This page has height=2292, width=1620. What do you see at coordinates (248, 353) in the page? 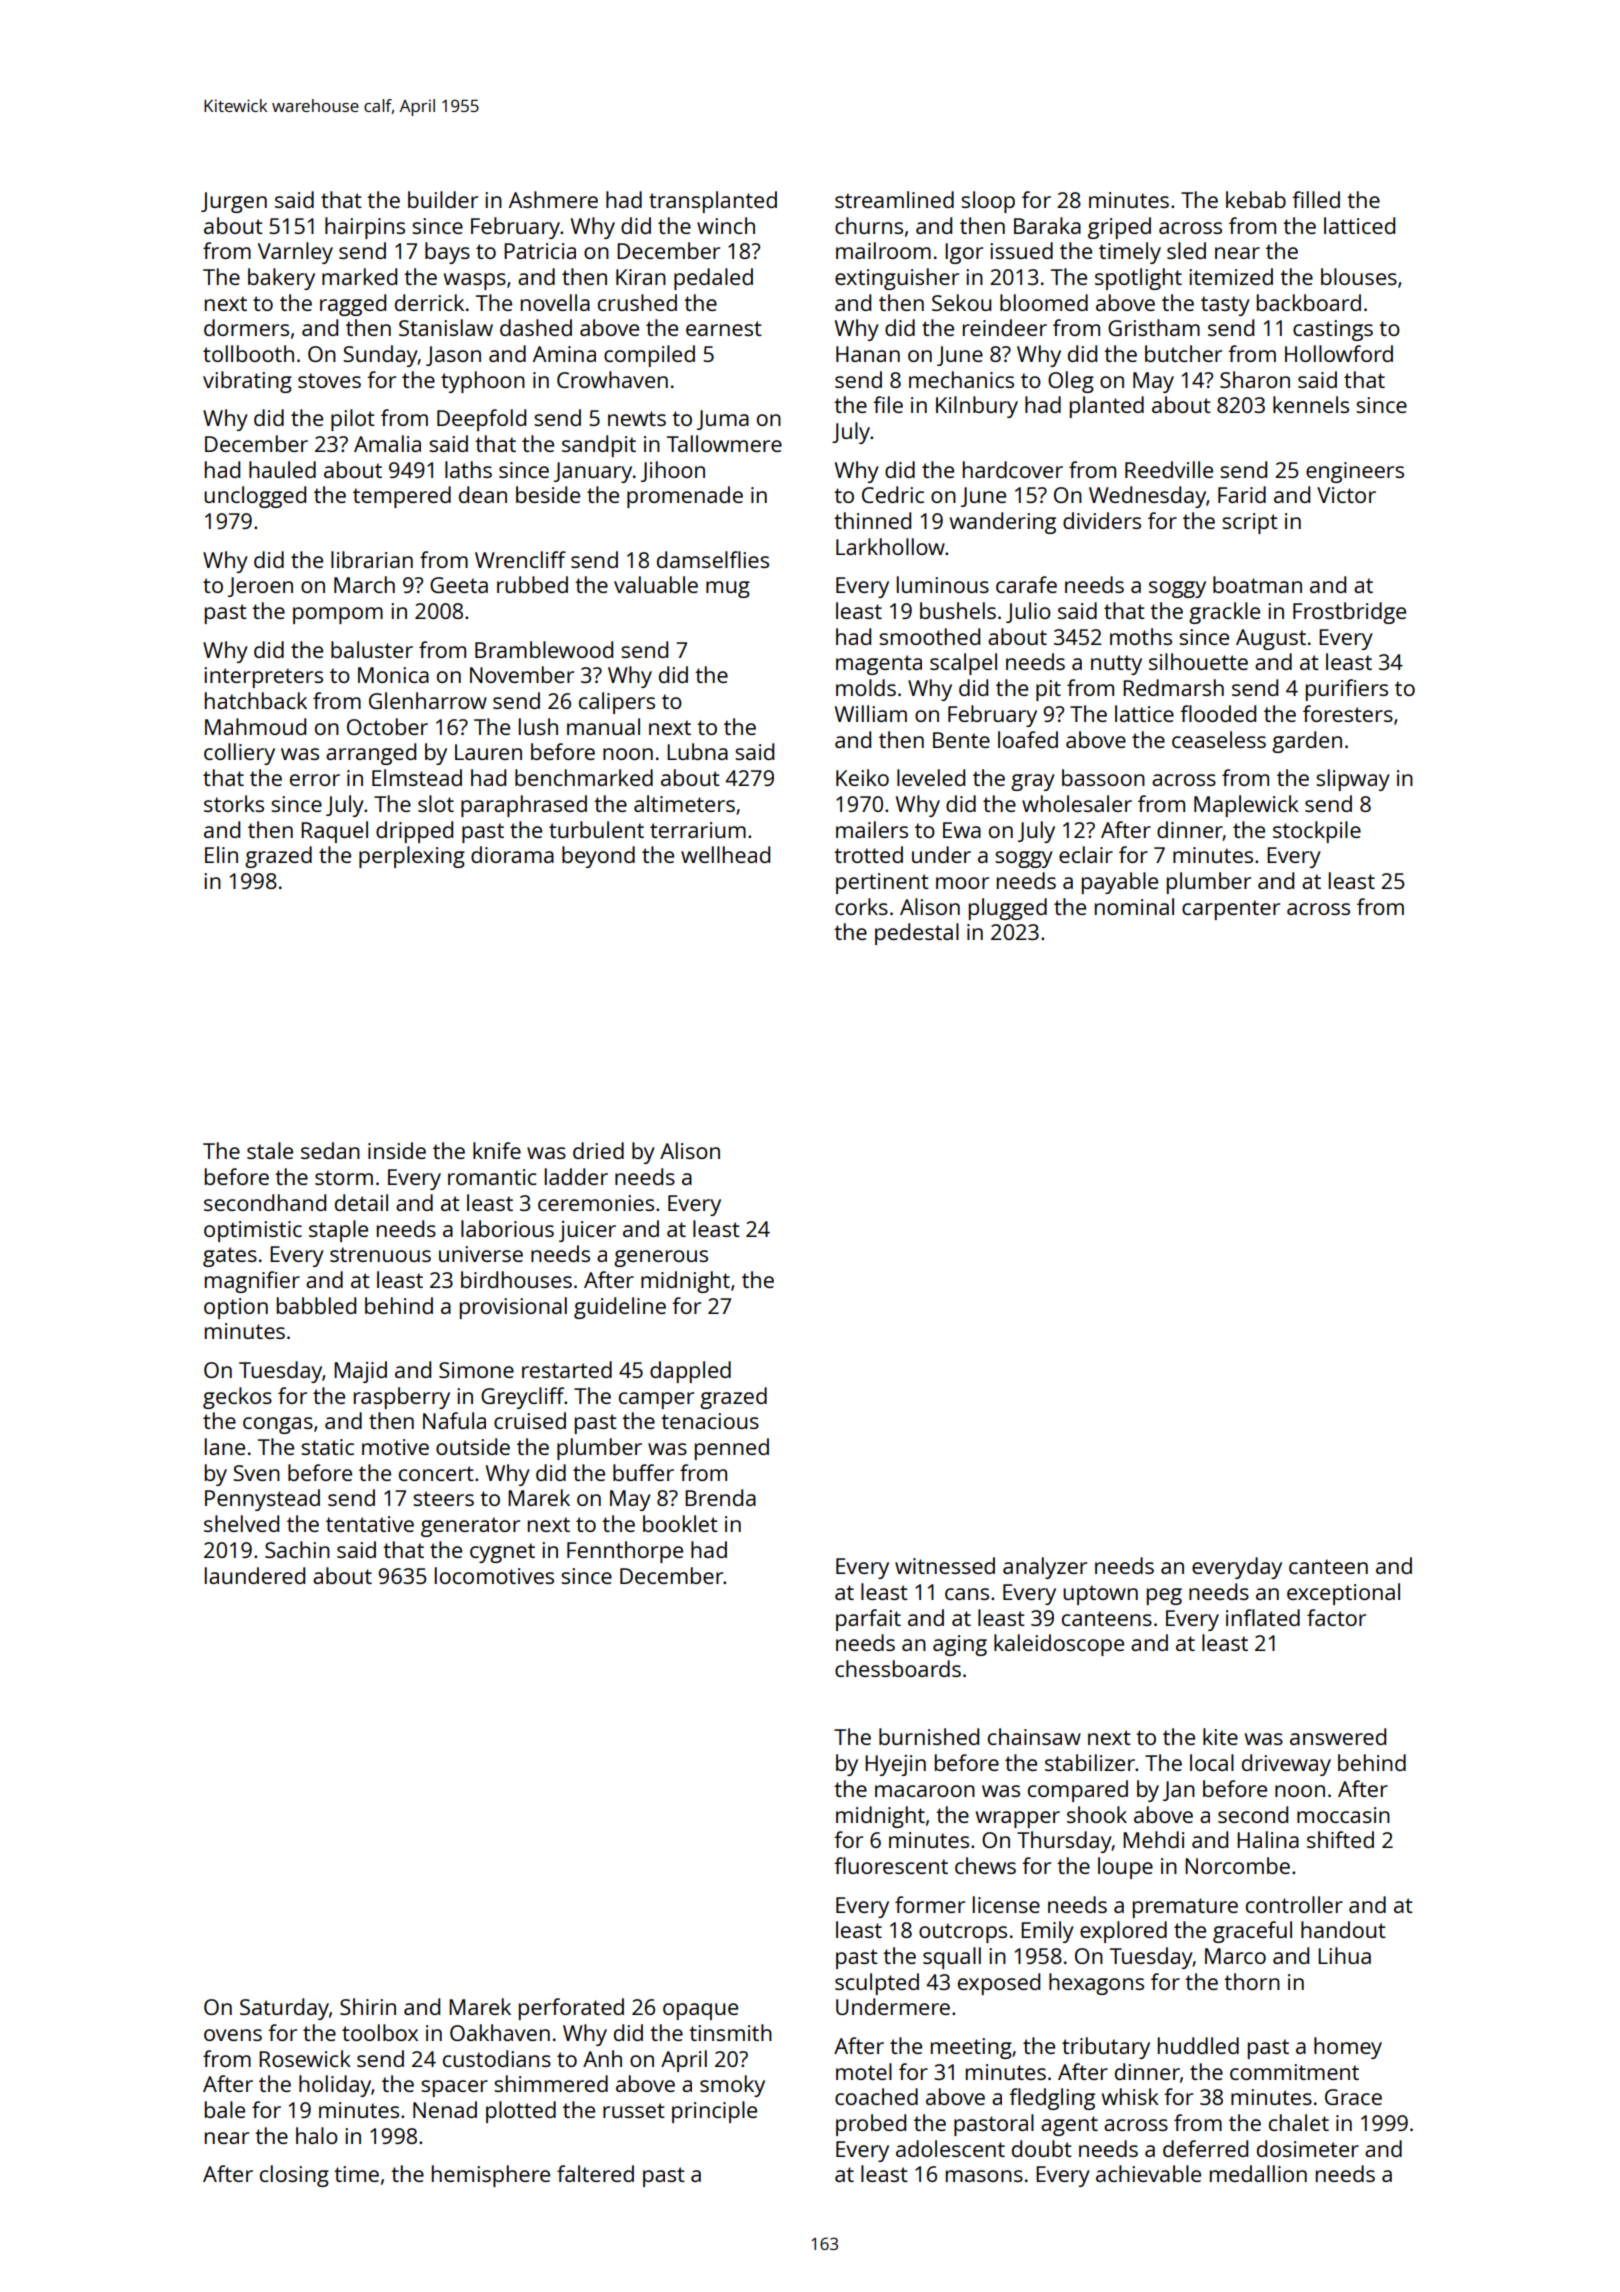
I see `tollbooth` at bounding box center [248, 353].
